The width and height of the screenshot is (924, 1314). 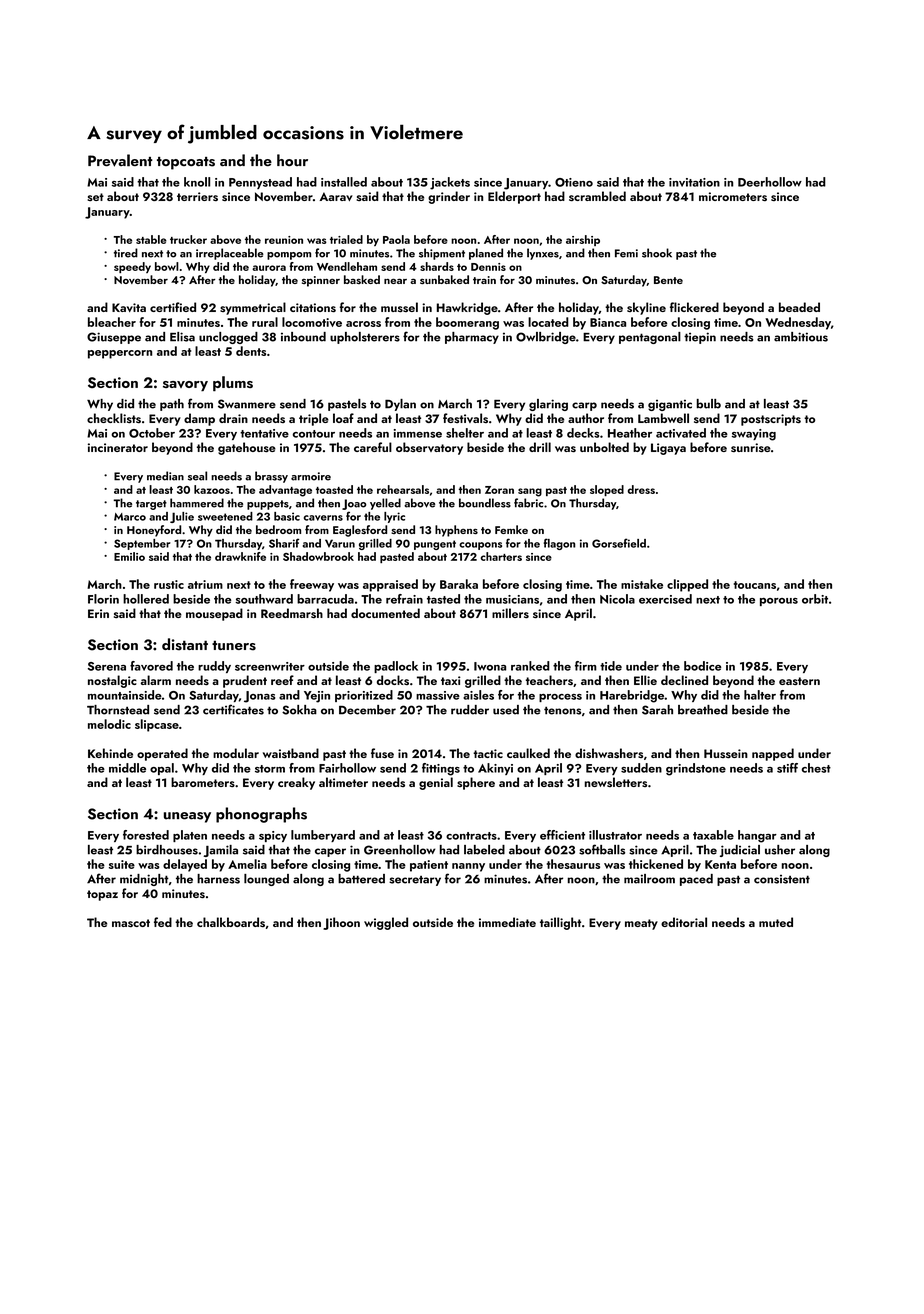 What do you see at coordinates (760, 695) in the screenshot?
I see `halter` at bounding box center [760, 695].
